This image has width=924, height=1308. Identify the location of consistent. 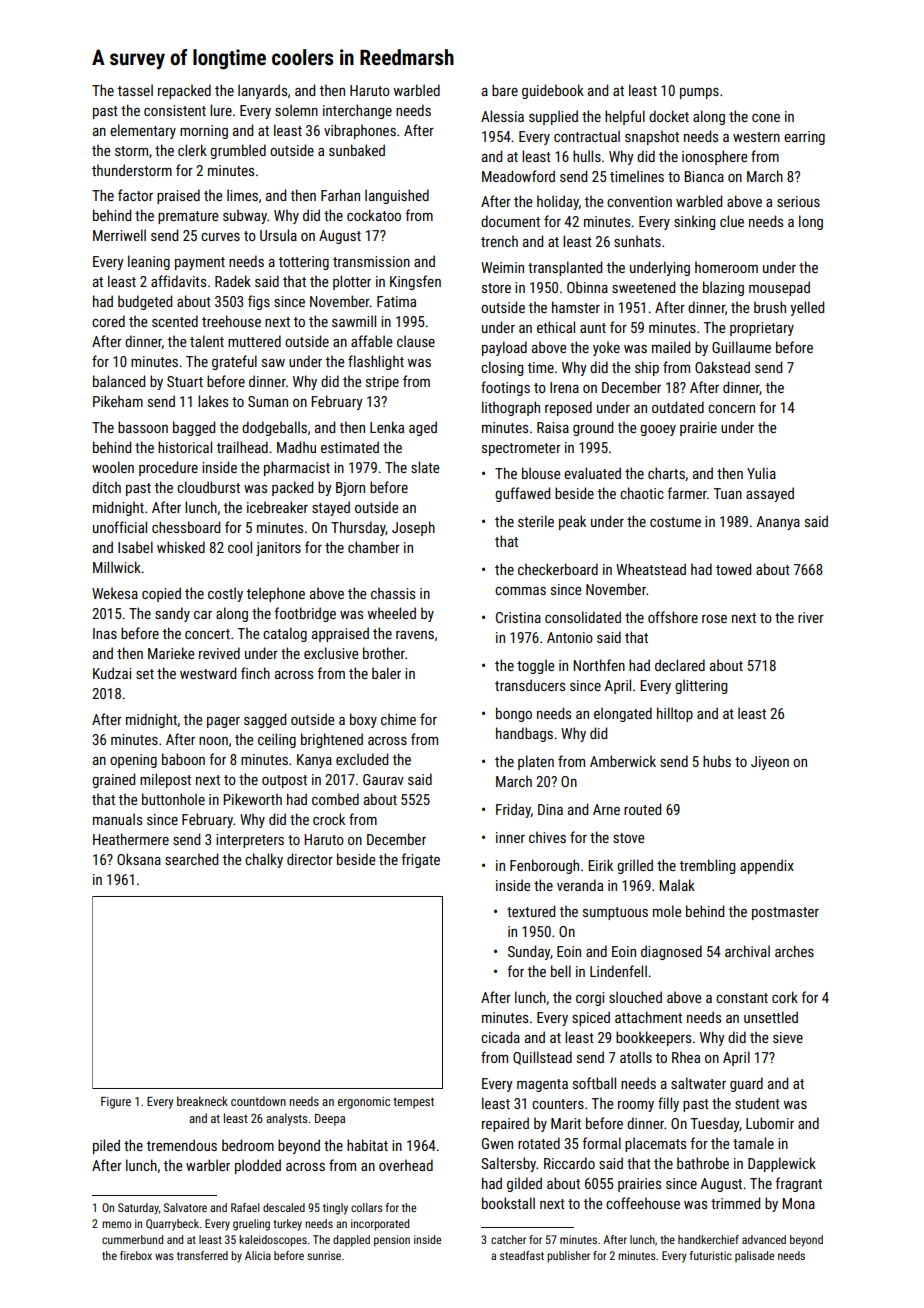
(175, 110).
